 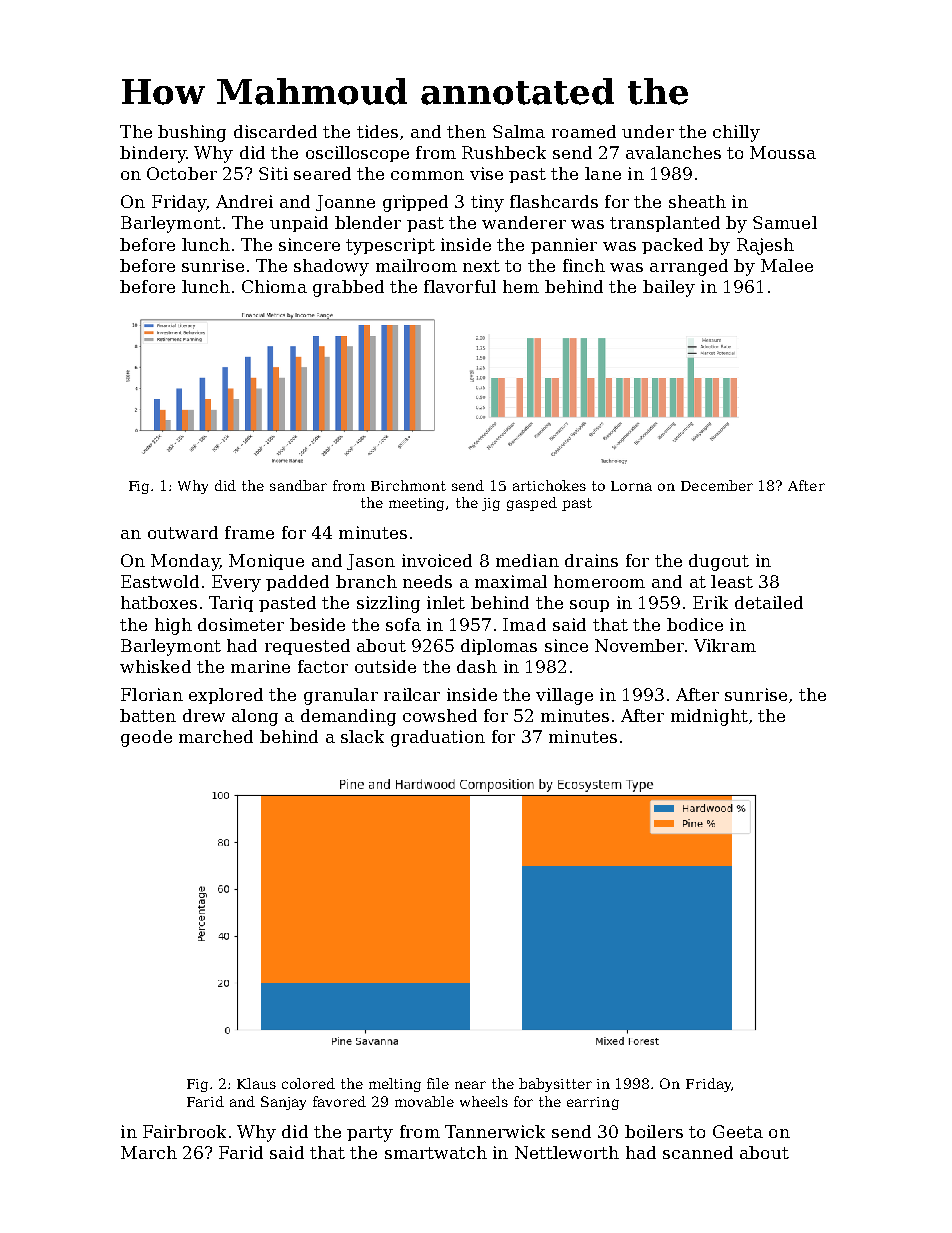 I want to click on marine, so click(x=260, y=666).
